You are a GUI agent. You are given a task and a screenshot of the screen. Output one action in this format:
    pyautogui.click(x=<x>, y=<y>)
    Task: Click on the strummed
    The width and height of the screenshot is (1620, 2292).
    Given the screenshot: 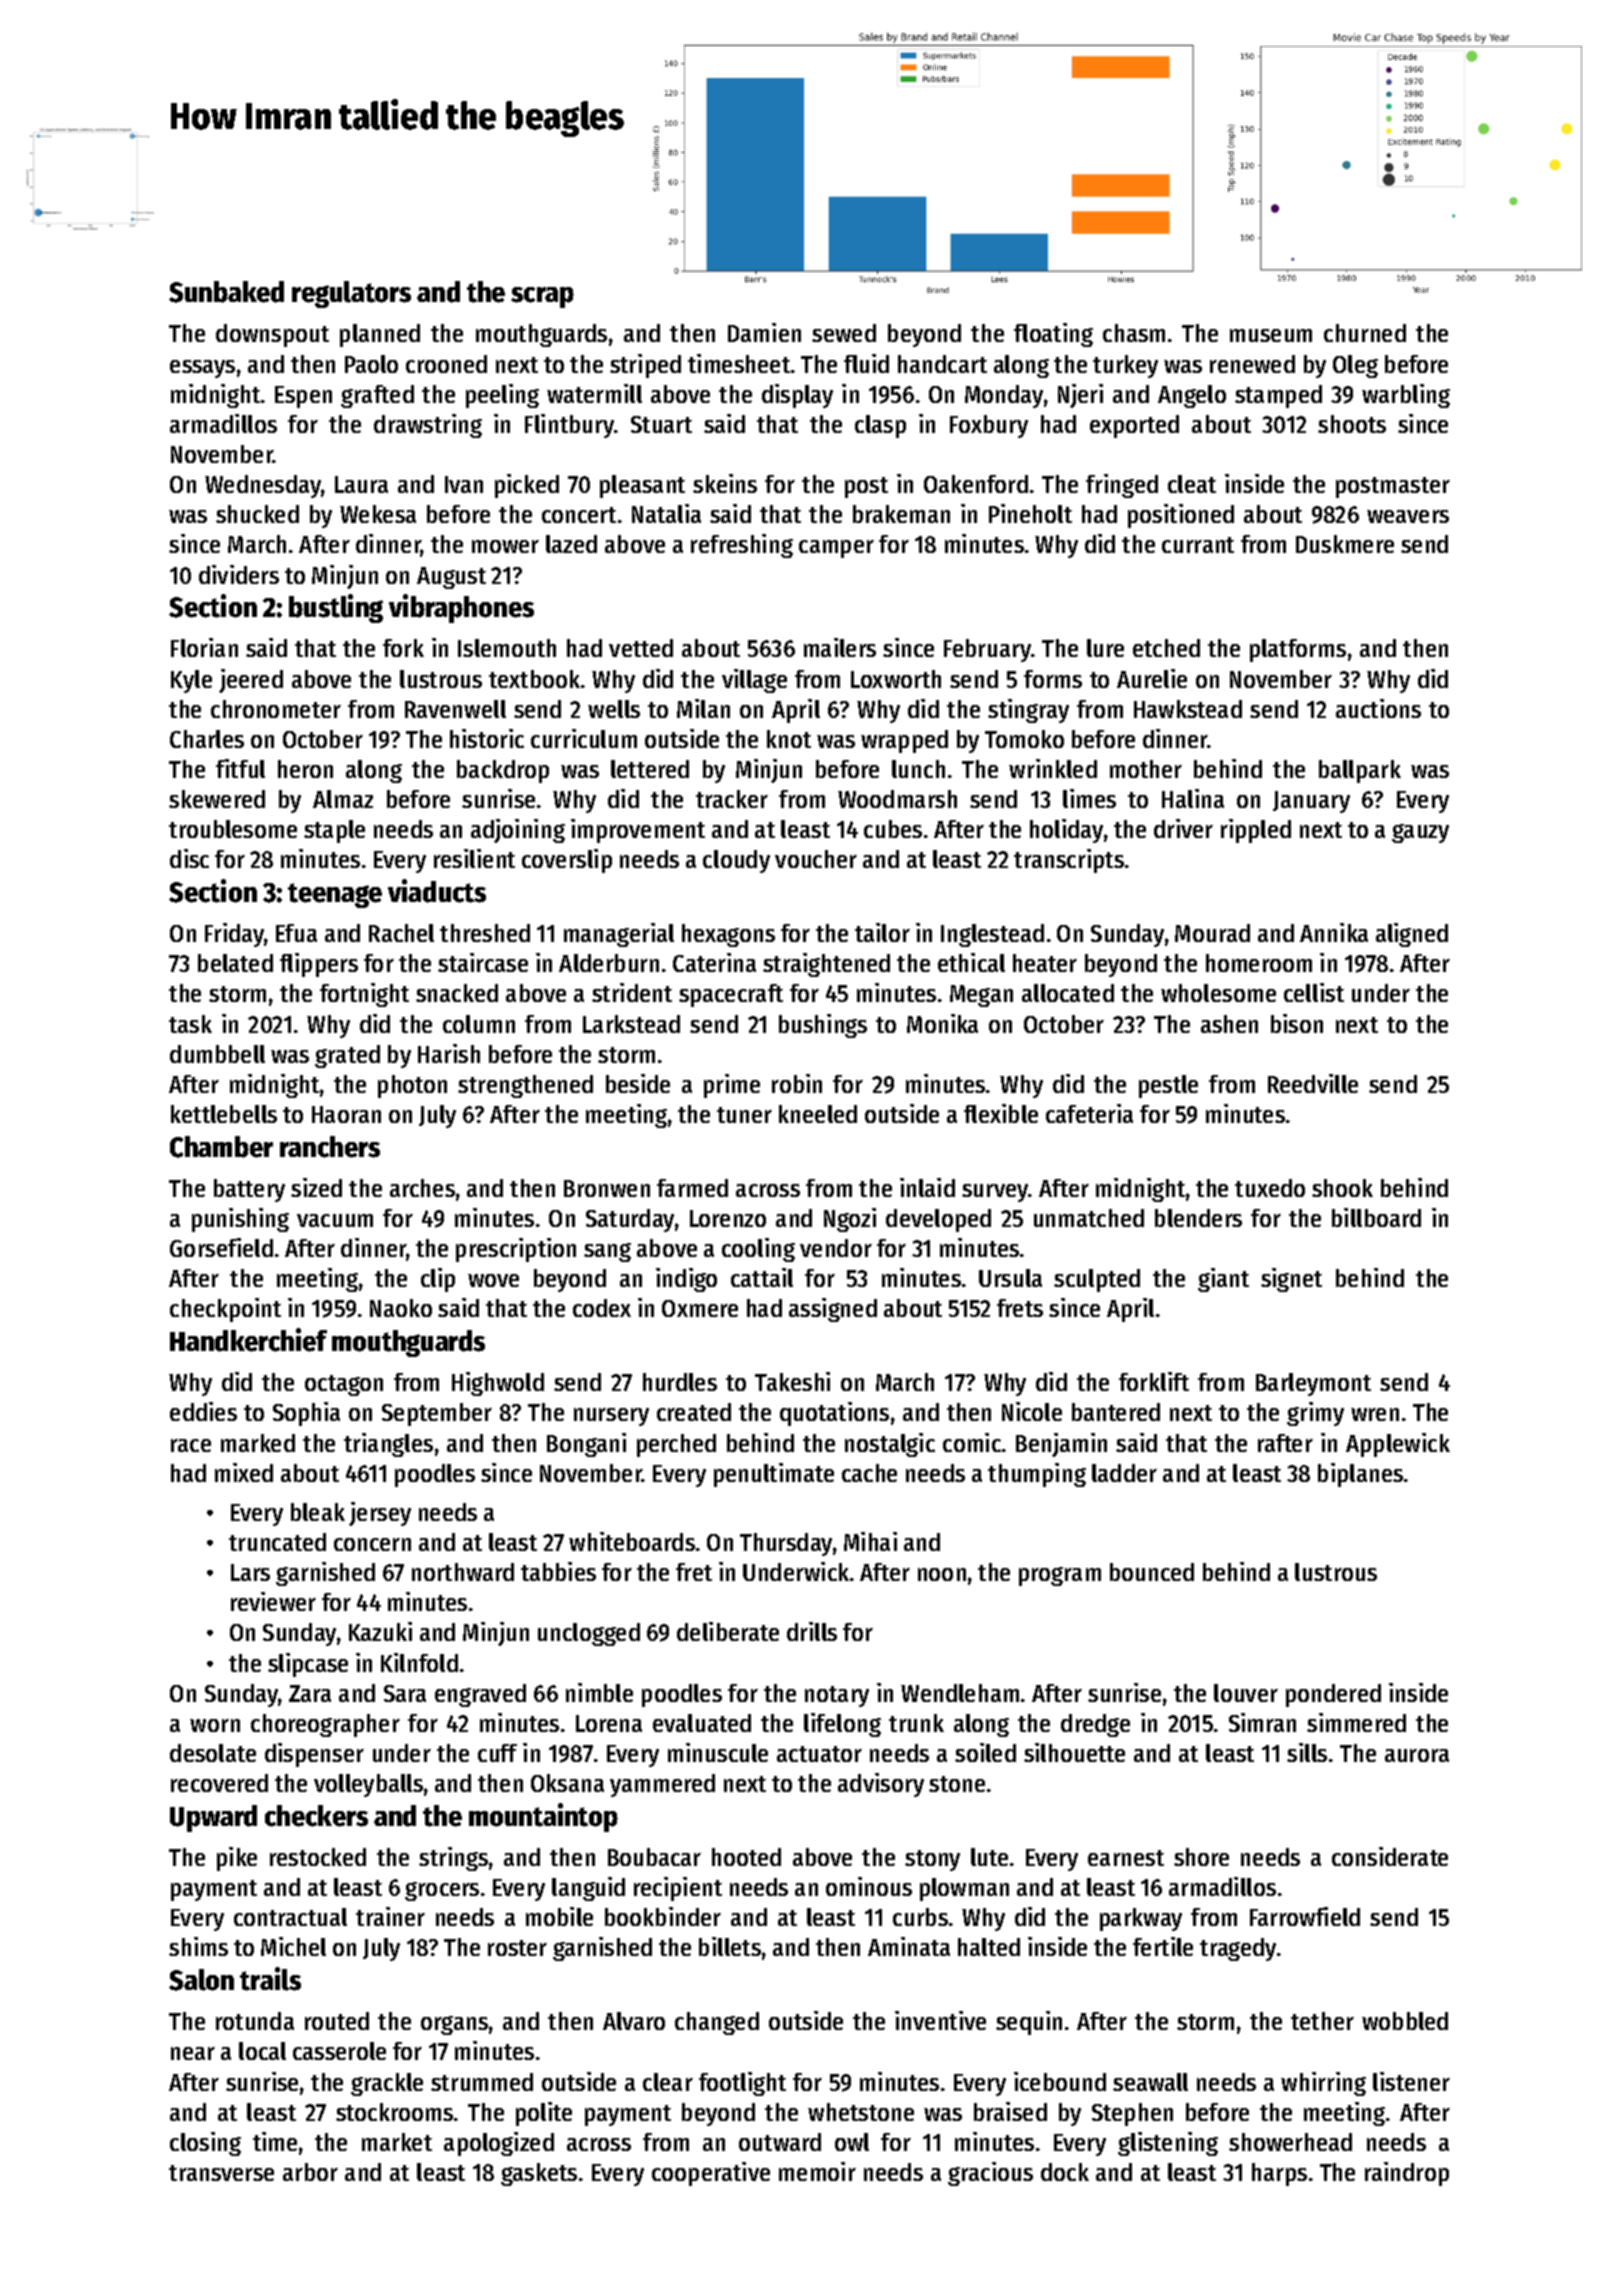 What is the action you would take?
    pyautogui.click(x=482, y=2082)
